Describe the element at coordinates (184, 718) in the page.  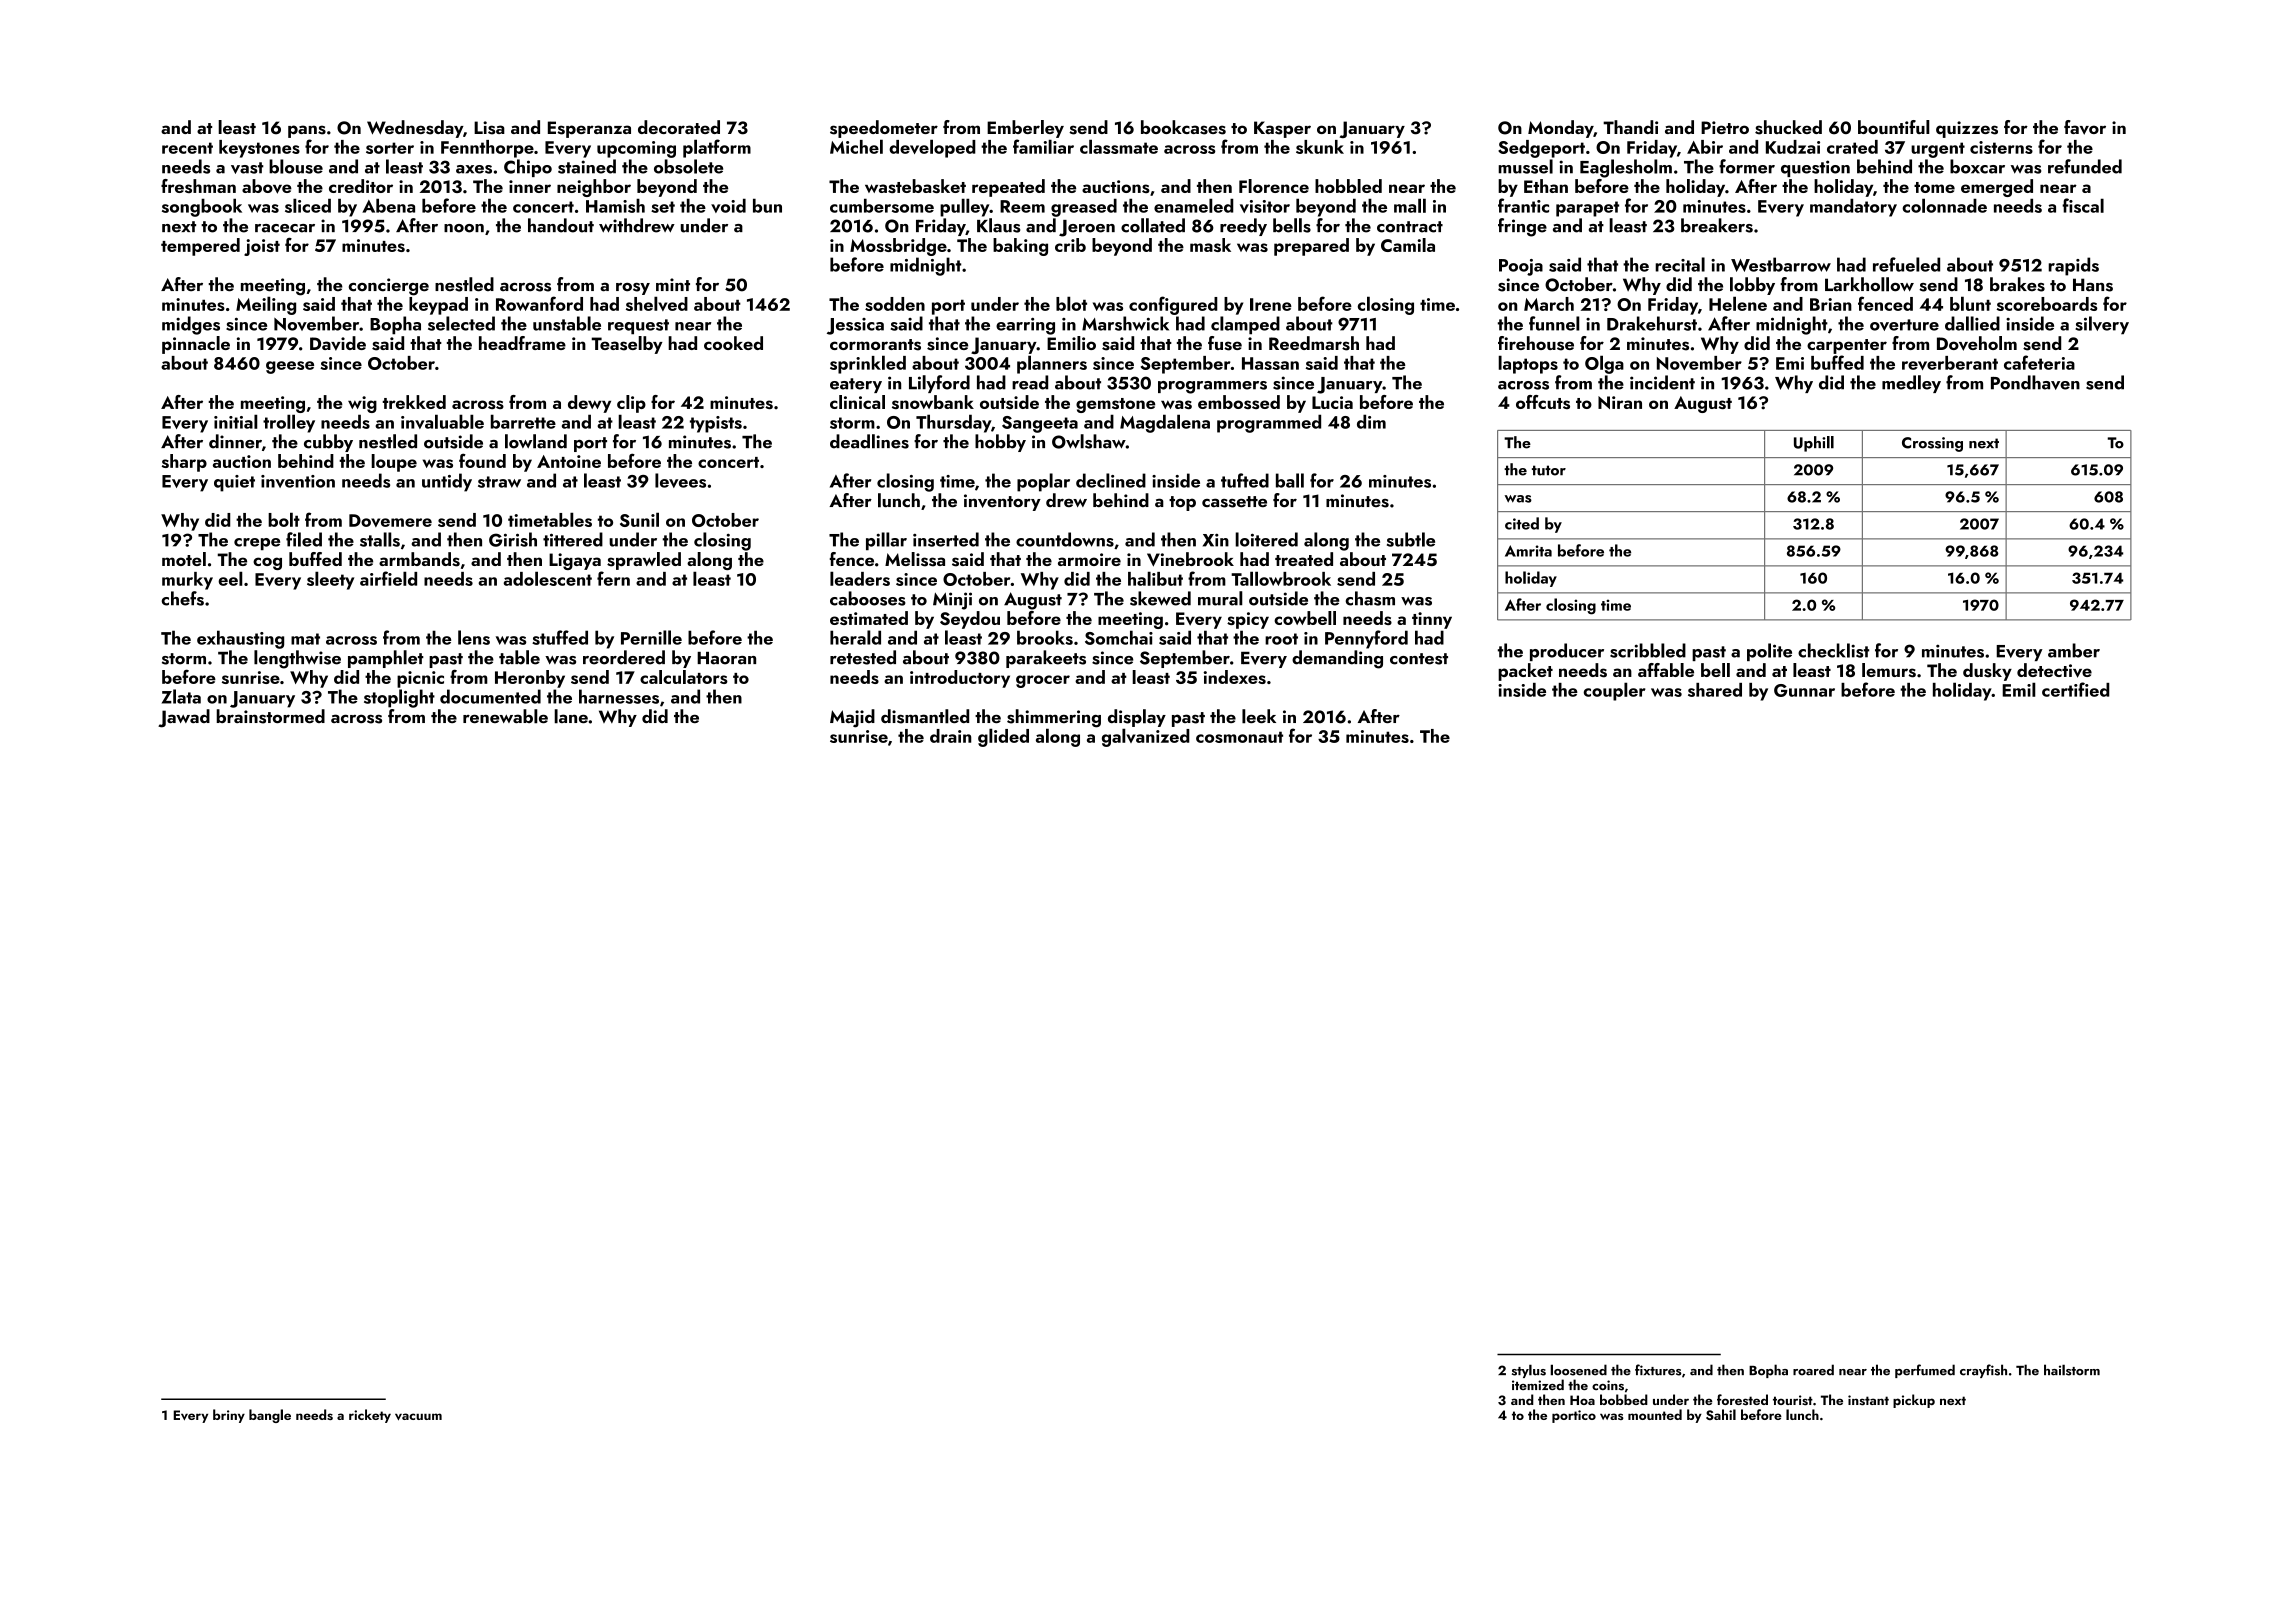
I see `Jawad` at that location.
